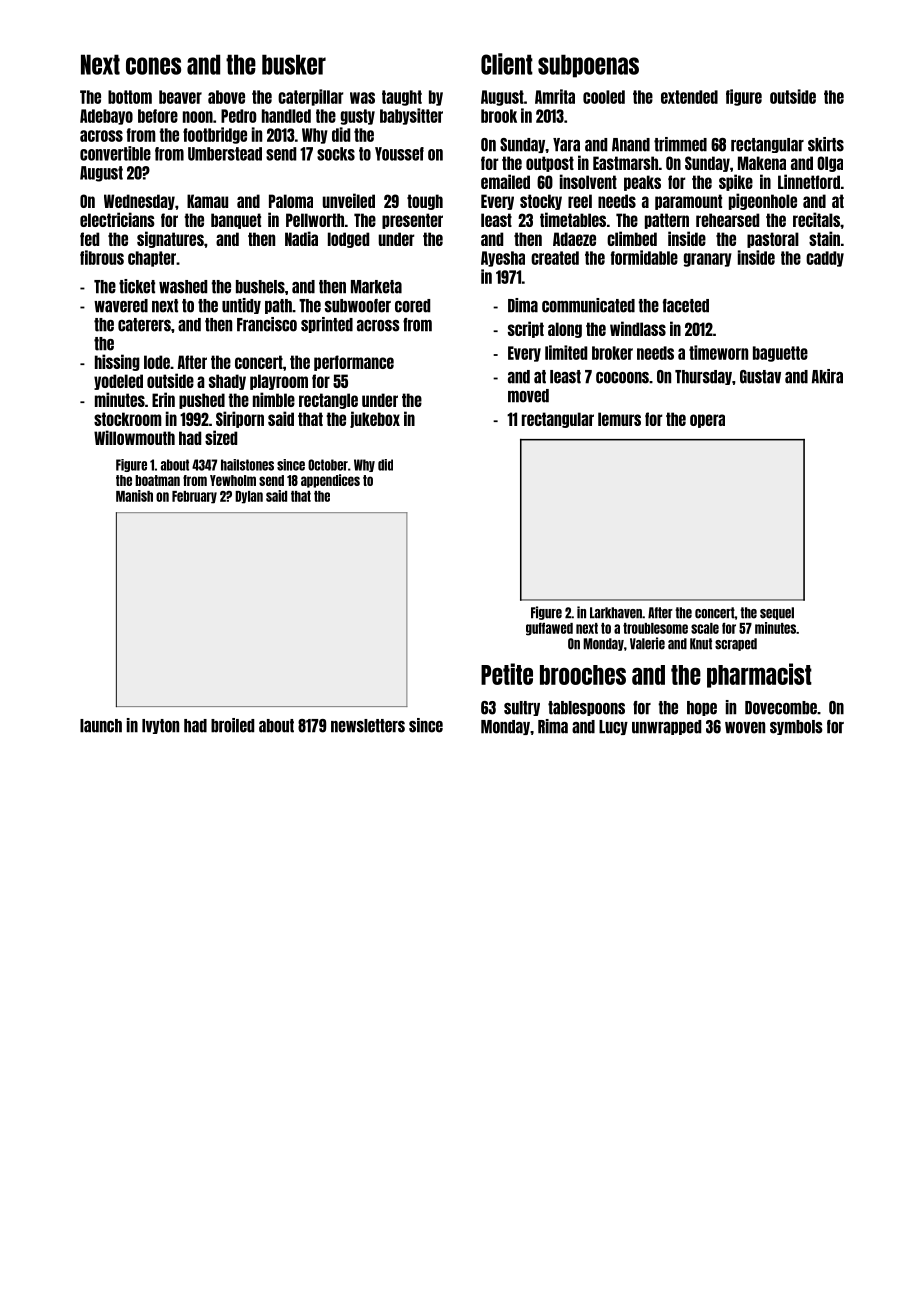  I want to click on cones, so click(153, 66).
